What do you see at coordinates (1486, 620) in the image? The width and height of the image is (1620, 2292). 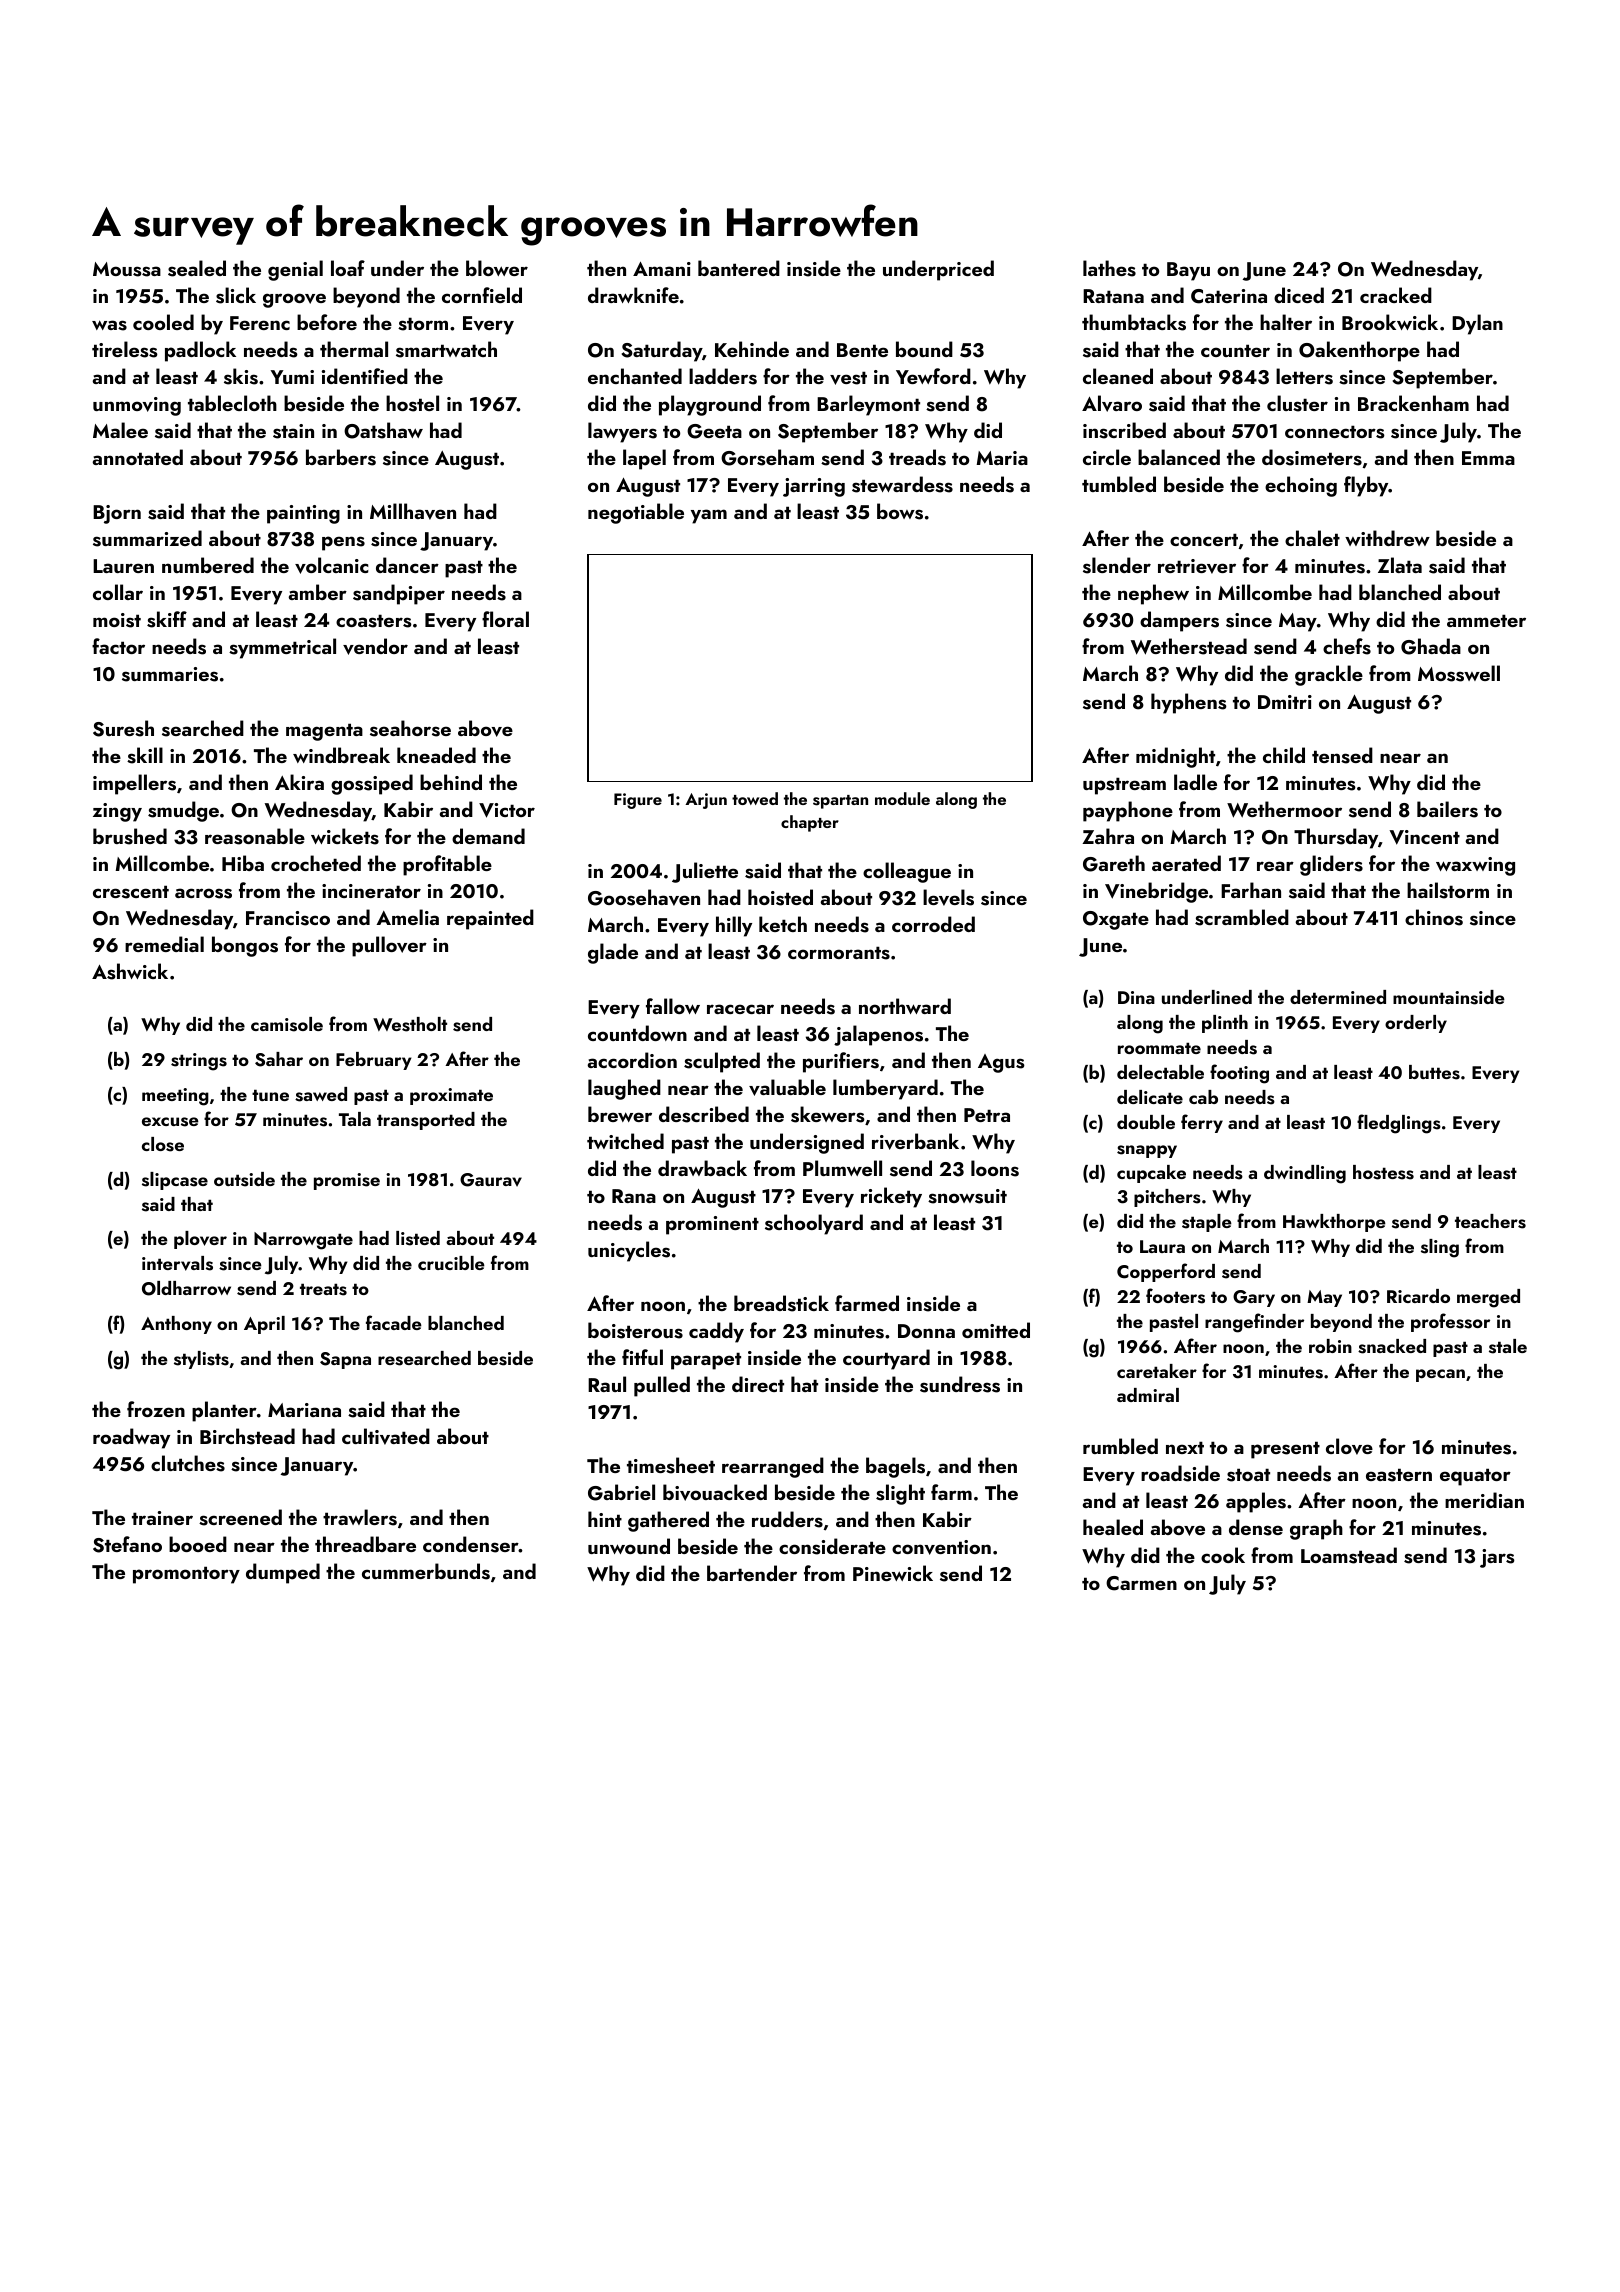 I see `ammeter` at bounding box center [1486, 620].
